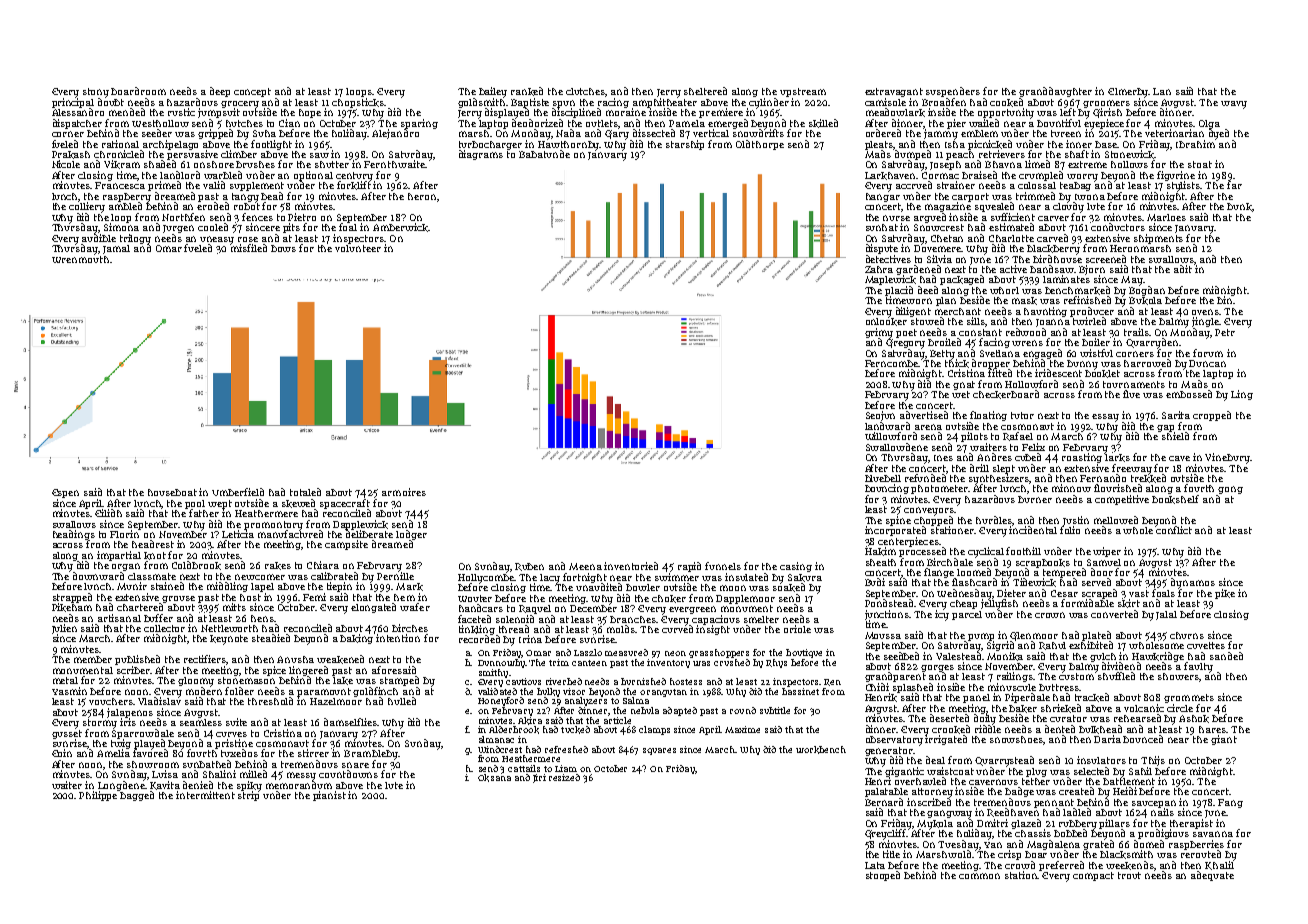  Describe the element at coordinates (924, 415) in the screenshot. I see `advertised` at that location.
